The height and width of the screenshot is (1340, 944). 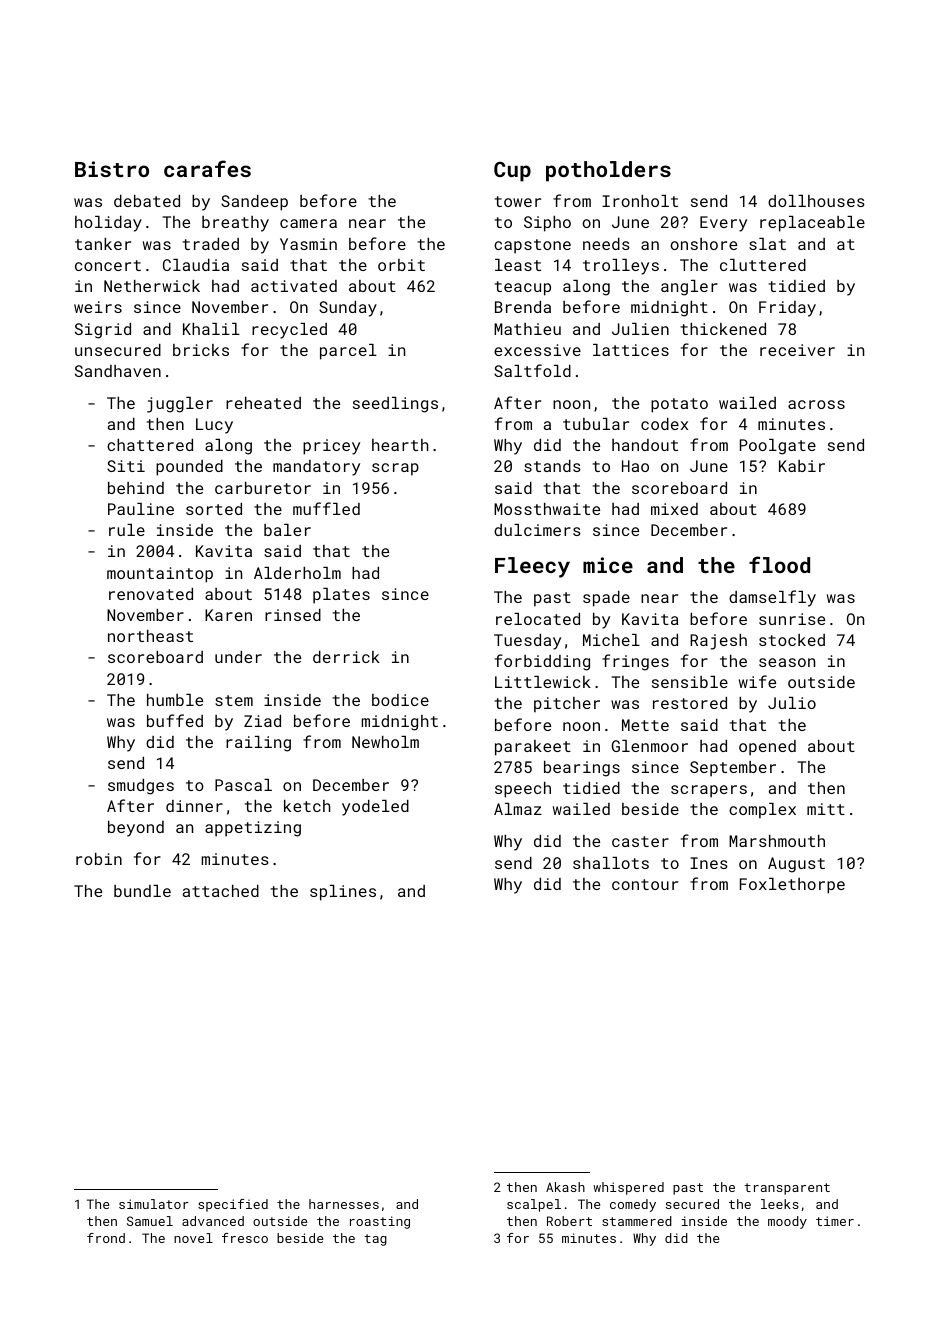 I want to click on parakeet, so click(x=533, y=748).
